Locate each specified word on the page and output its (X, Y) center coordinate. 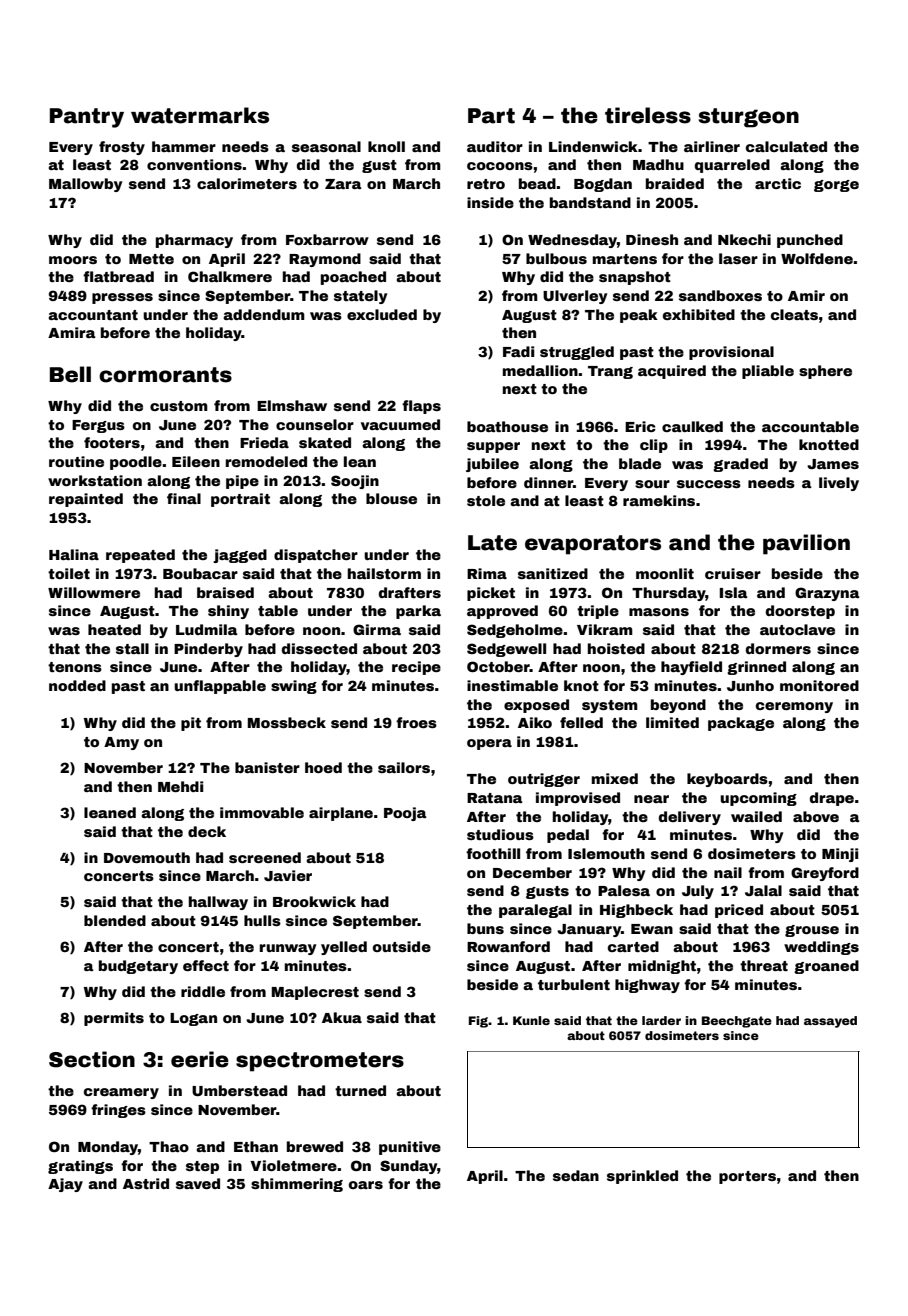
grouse (812, 931)
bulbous (556, 258)
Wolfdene (817, 258)
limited (672, 722)
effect (206, 965)
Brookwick (314, 901)
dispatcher (316, 556)
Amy (121, 743)
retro (486, 184)
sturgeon (748, 118)
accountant (93, 315)
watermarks (200, 115)
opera (489, 744)
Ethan (256, 1146)
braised (225, 592)
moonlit (665, 573)
